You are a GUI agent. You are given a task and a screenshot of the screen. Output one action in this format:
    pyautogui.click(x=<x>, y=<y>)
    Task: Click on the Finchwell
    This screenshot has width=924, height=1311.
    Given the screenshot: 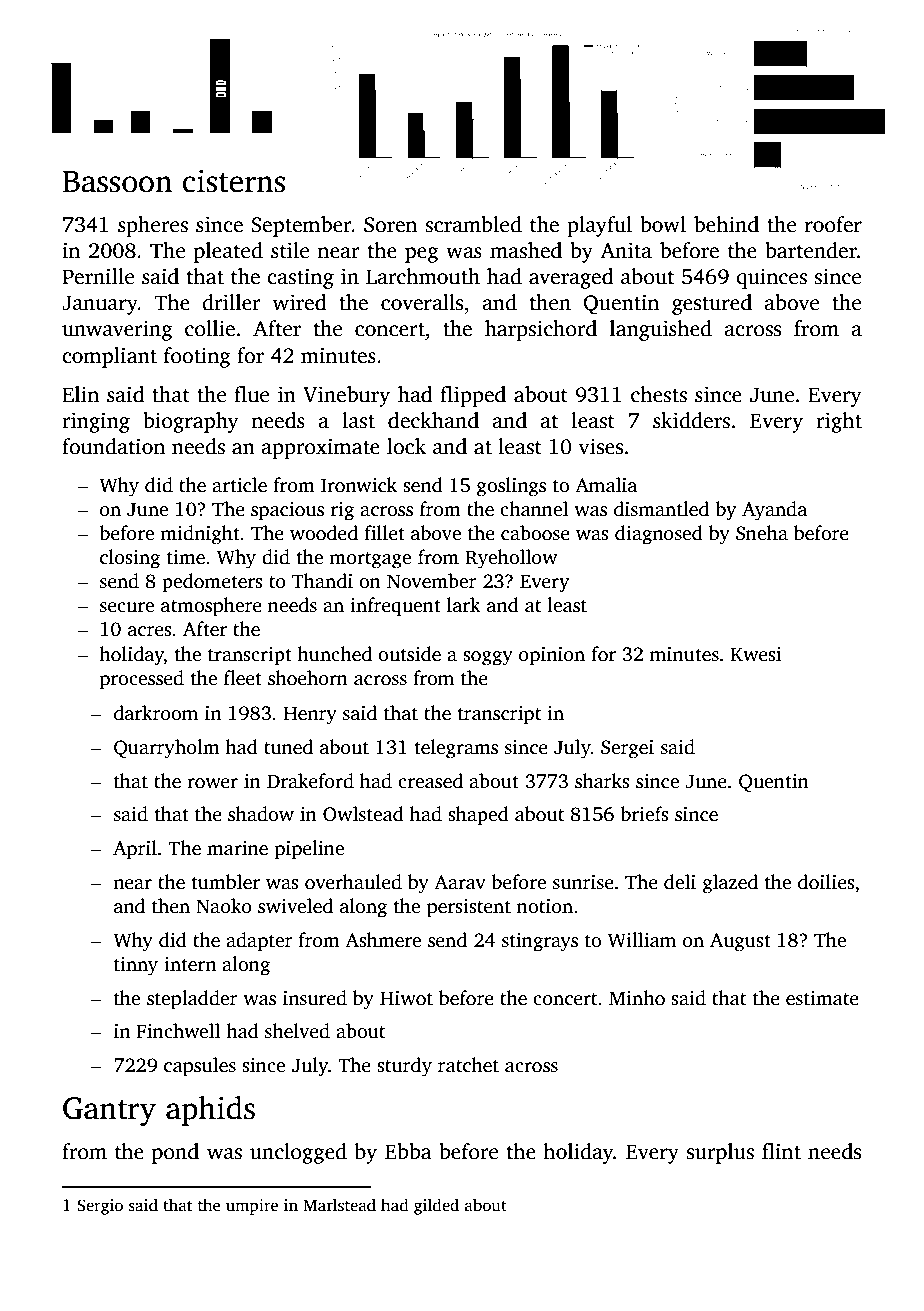 What is the action you would take?
    pyautogui.click(x=178, y=1031)
